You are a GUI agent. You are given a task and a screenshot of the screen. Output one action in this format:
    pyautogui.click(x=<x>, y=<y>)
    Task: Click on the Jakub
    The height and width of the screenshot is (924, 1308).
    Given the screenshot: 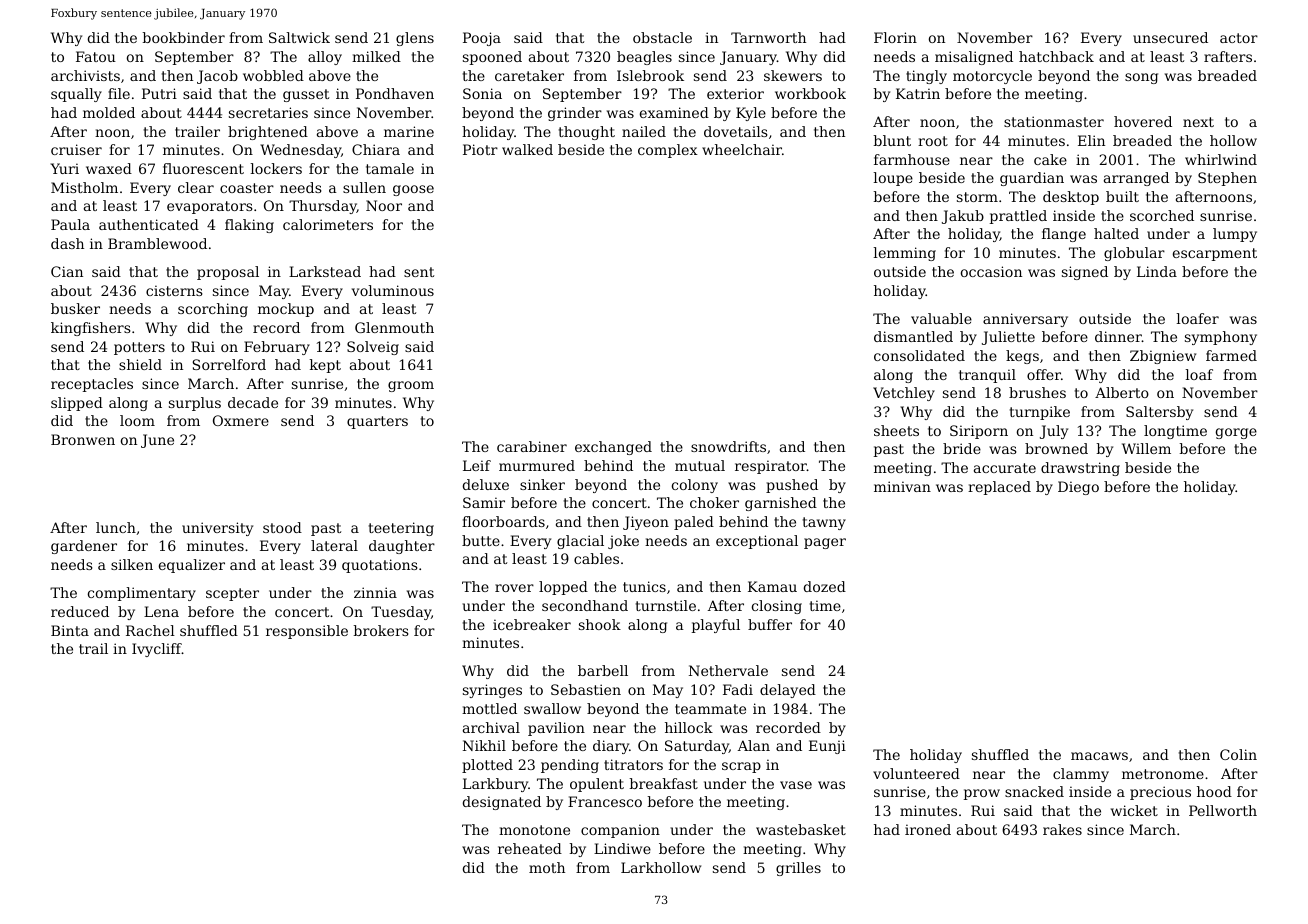 What is the action you would take?
    pyautogui.click(x=963, y=217)
